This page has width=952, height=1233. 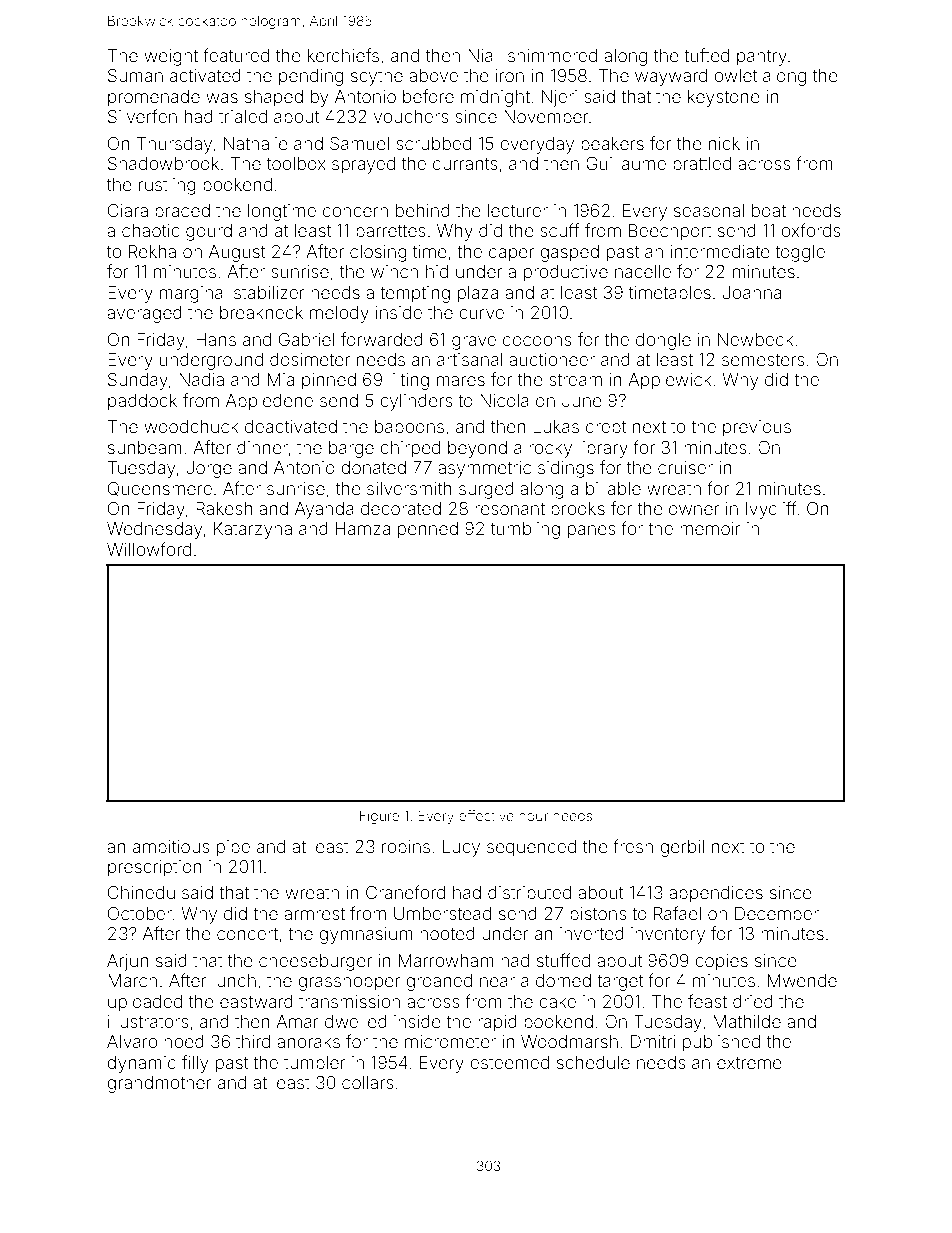 What do you see at coordinates (525, 530) in the page?
I see `tumbling` at bounding box center [525, 530].
